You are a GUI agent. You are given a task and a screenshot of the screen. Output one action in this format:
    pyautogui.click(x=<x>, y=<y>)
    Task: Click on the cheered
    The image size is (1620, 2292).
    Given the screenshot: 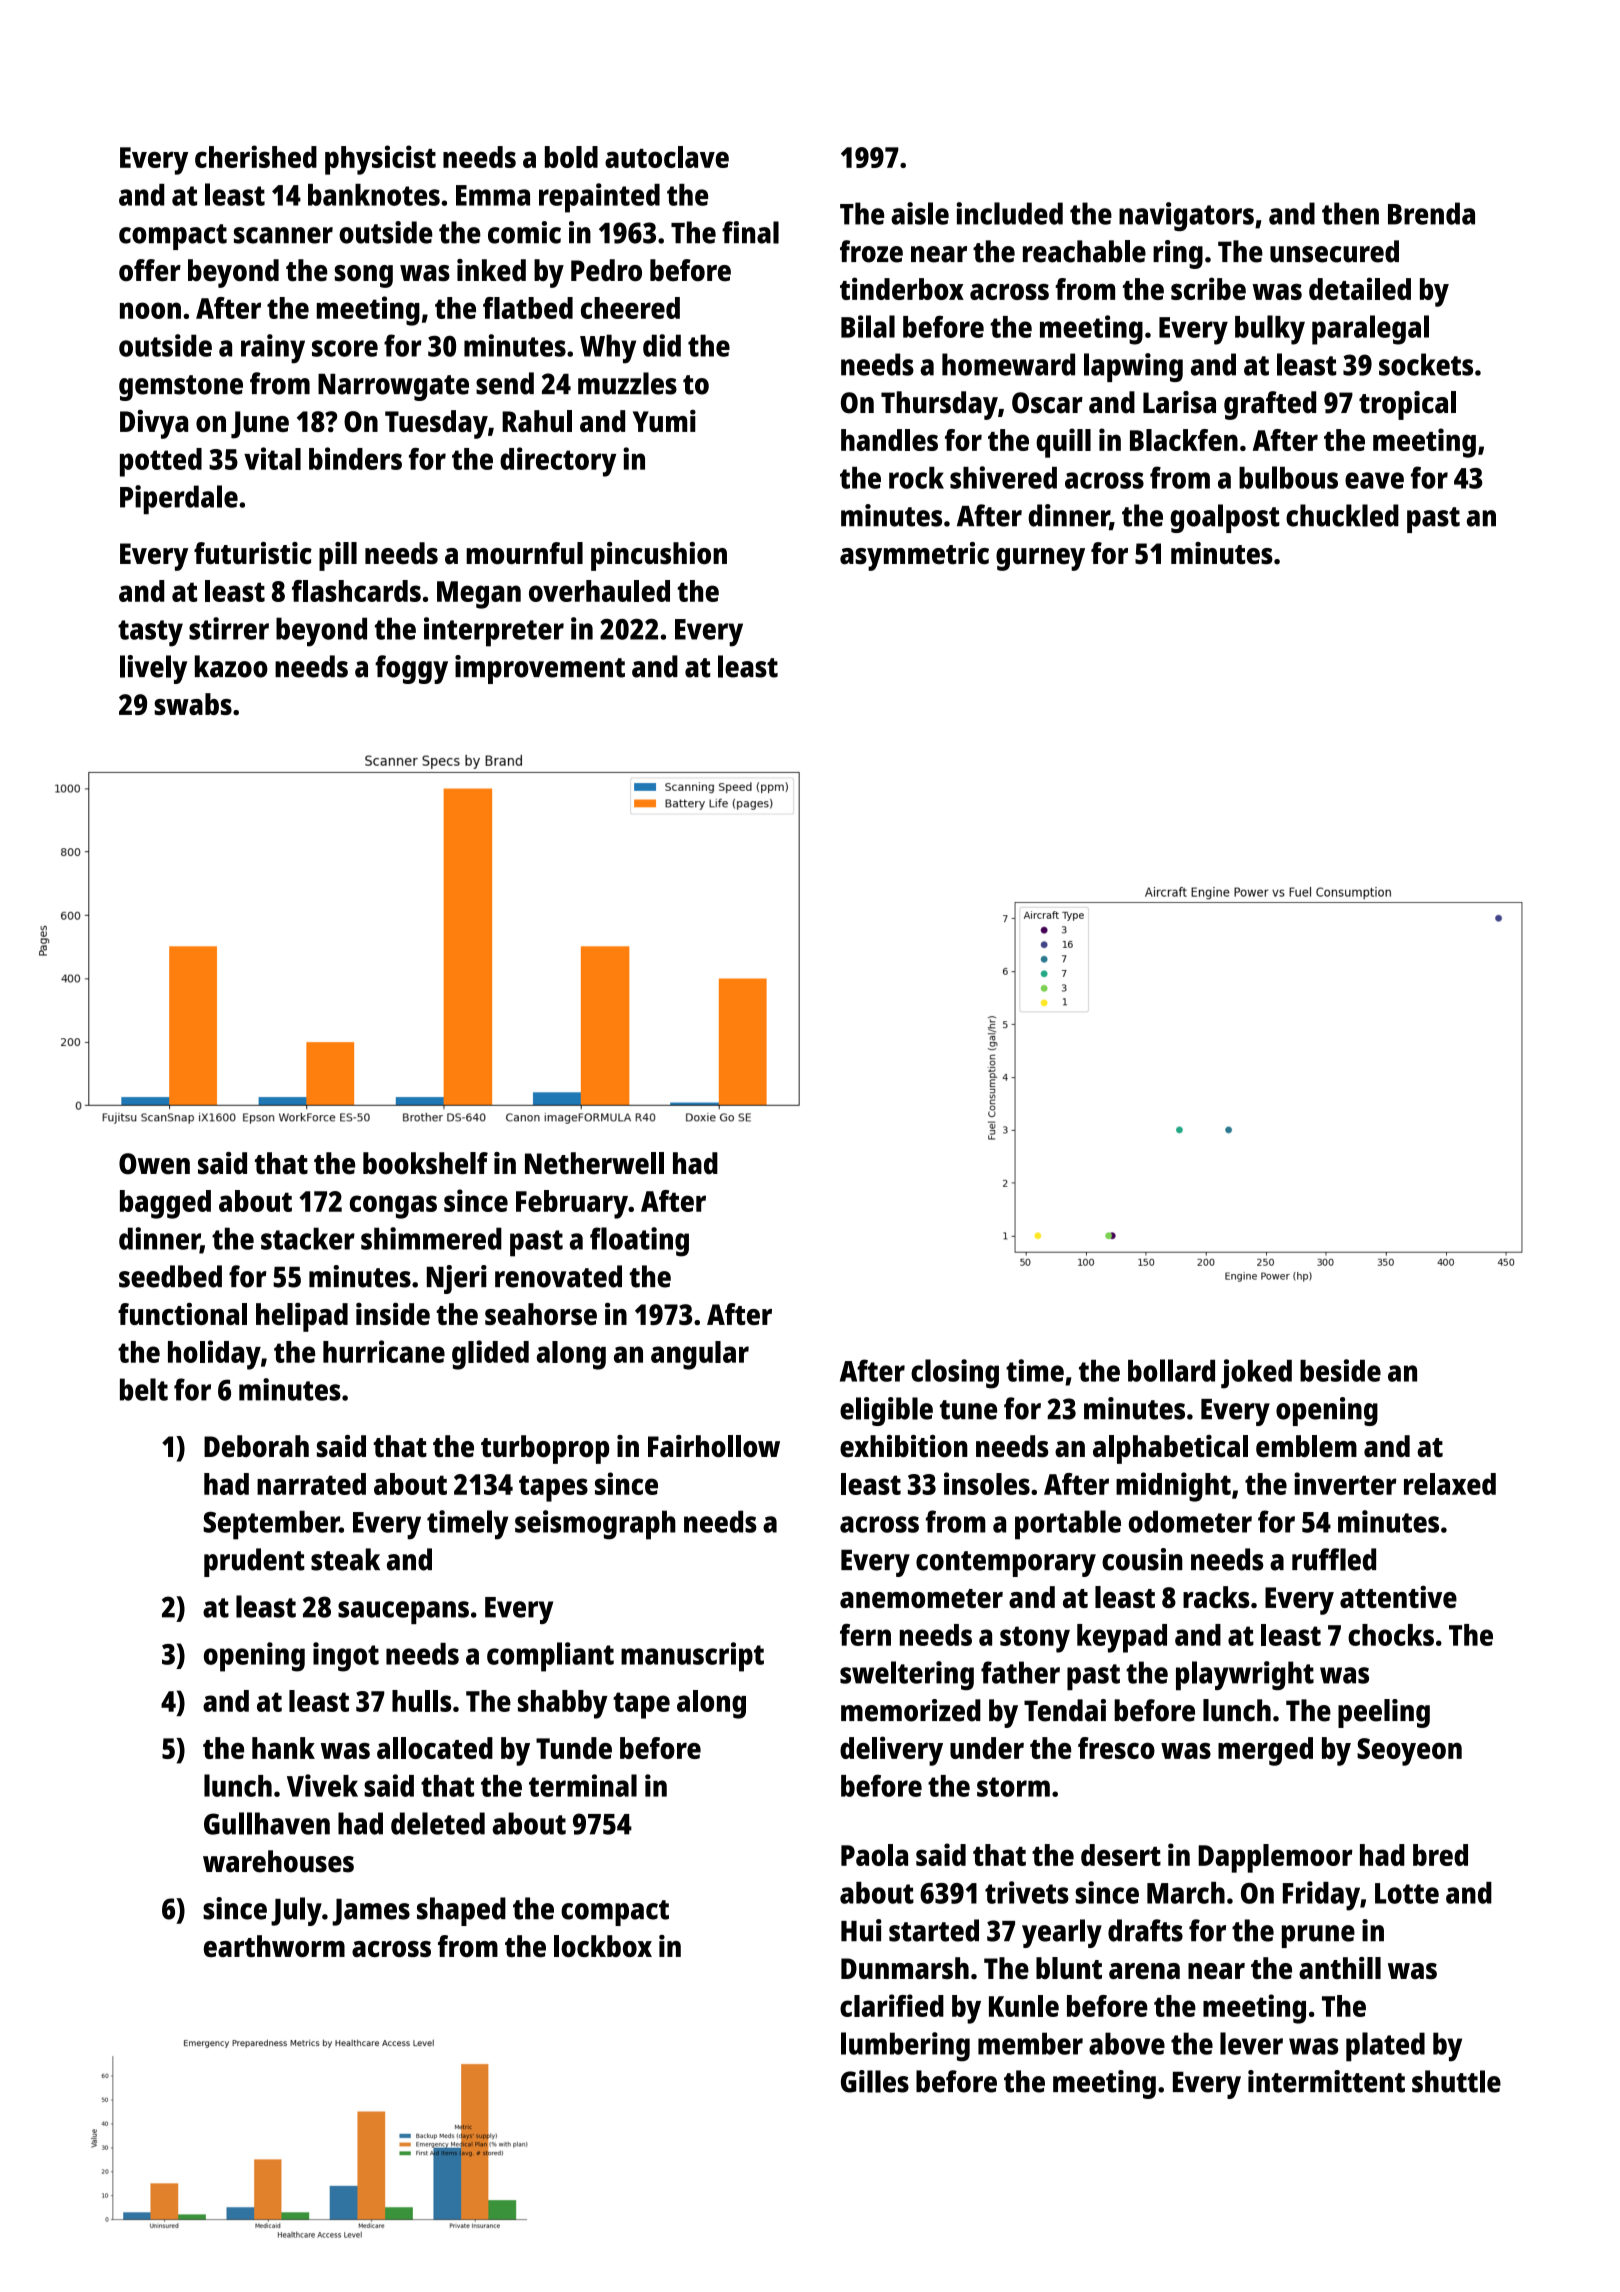 What is the action you would take?
    pyautogui.click(x=630, y=308)
